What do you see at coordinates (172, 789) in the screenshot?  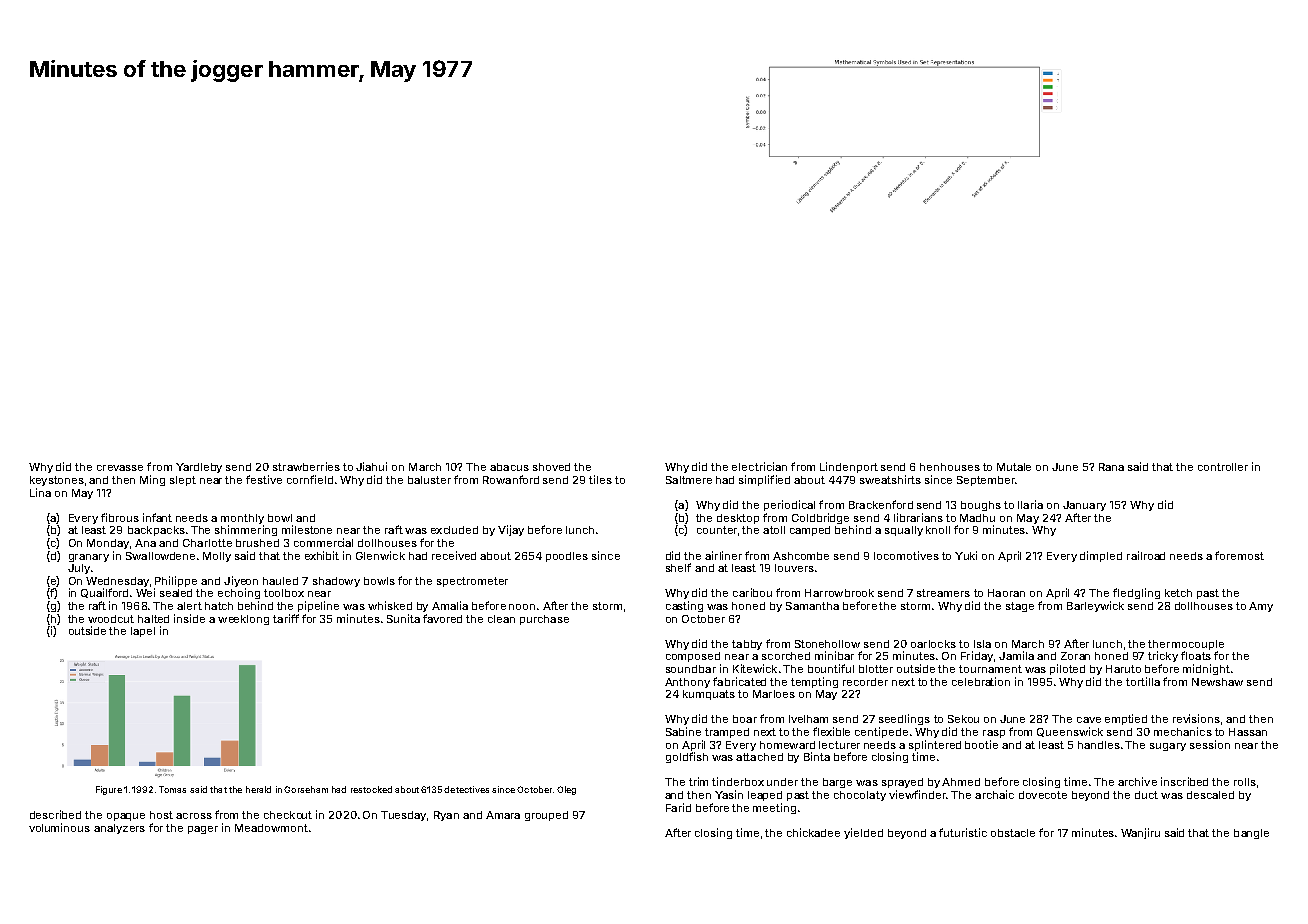 I see `Tomas` at bounding box center [172, 789].
